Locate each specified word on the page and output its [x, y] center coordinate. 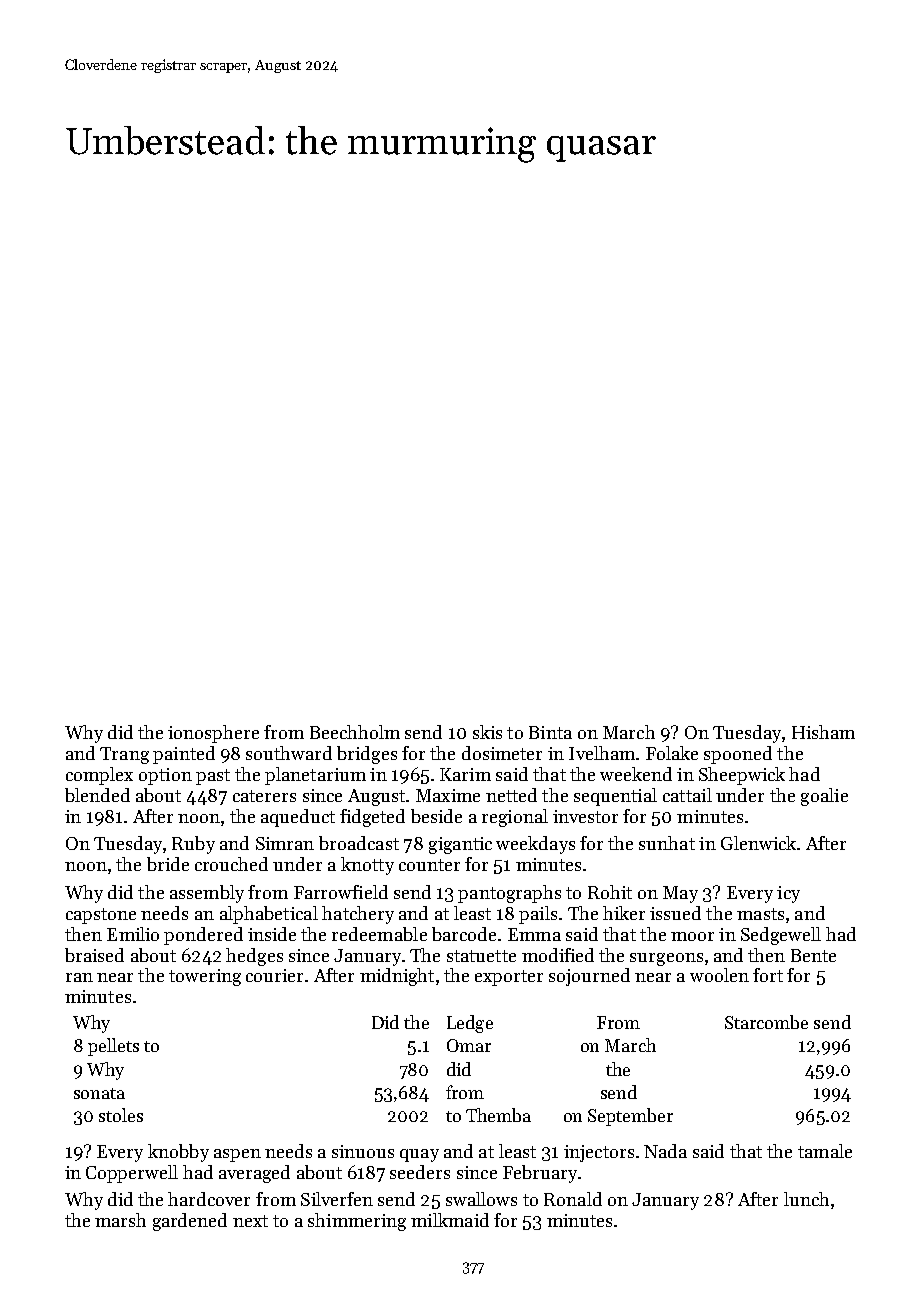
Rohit [610, 892]
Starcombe [766, 1022]
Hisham [823, 732]
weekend [636, 774]
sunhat [667, 843]
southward [289, 753]
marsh [120, 1220]
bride [168, 864]
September [630, 1117]
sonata [99, 1093]
